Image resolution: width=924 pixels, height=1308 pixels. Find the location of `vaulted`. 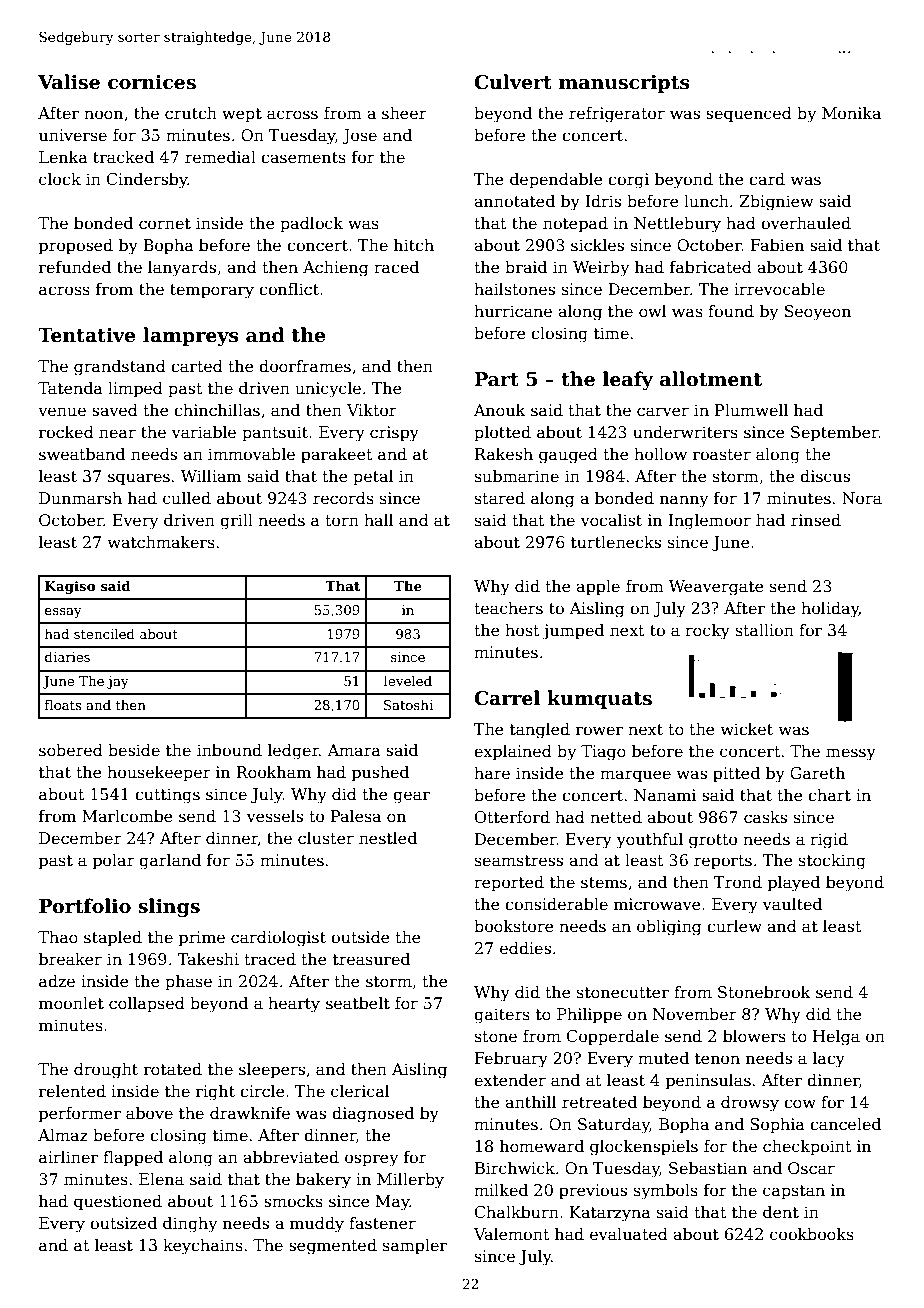

vaulted is located at coordinates (792, 904).
